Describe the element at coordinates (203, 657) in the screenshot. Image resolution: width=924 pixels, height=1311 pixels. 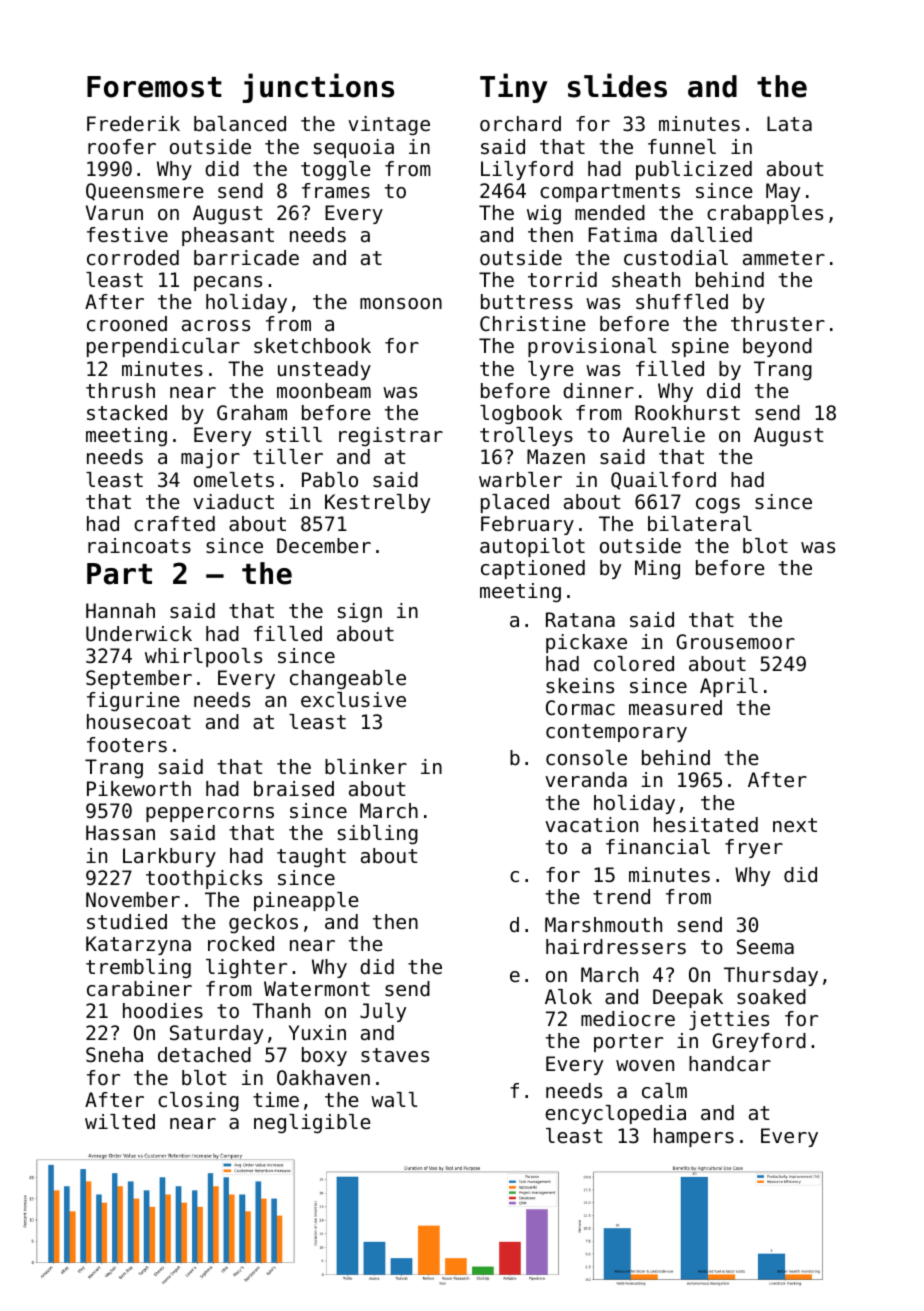
I see `whirlpools` at that location.
